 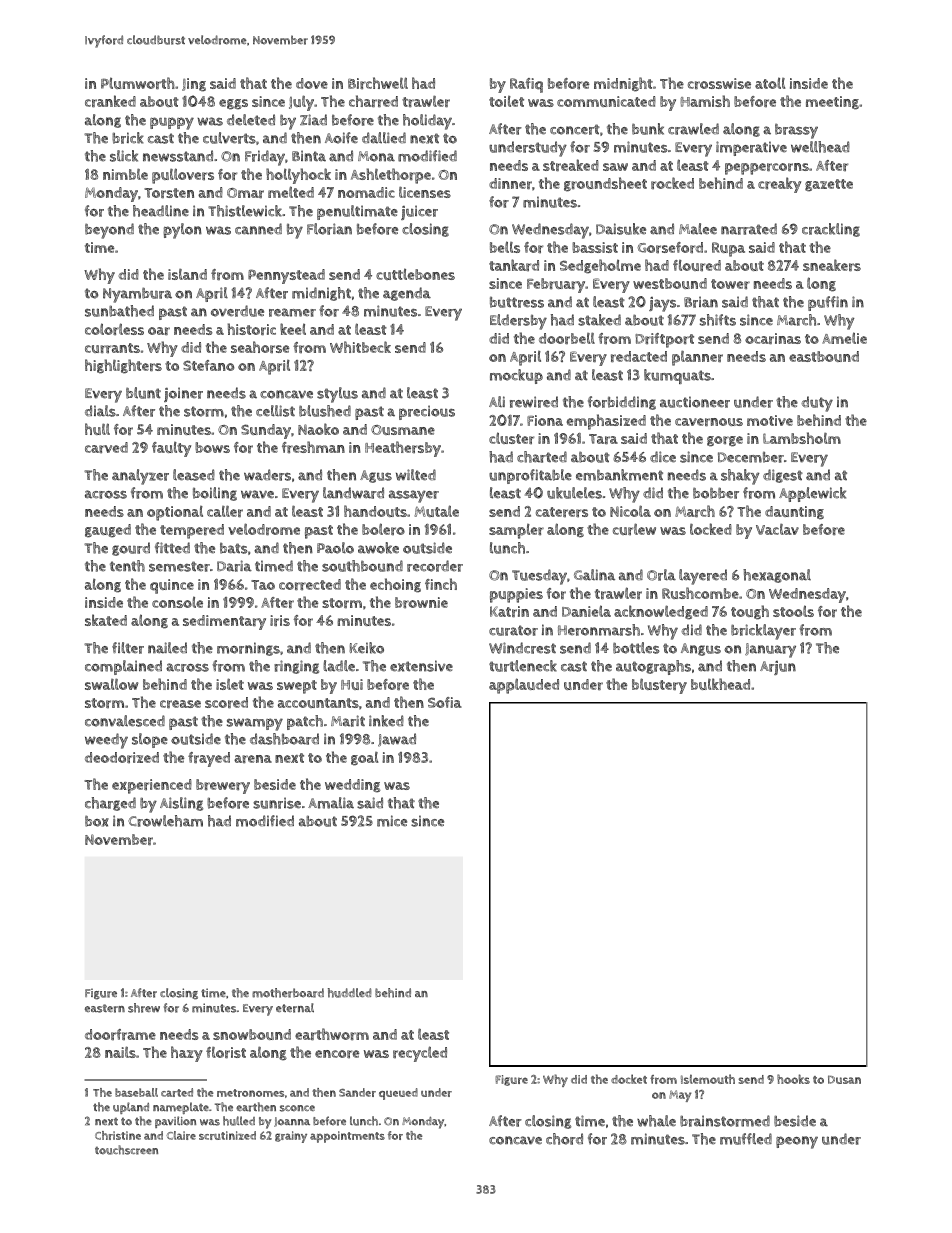 I want to click on muffled, so click(x=746, y=1139).
